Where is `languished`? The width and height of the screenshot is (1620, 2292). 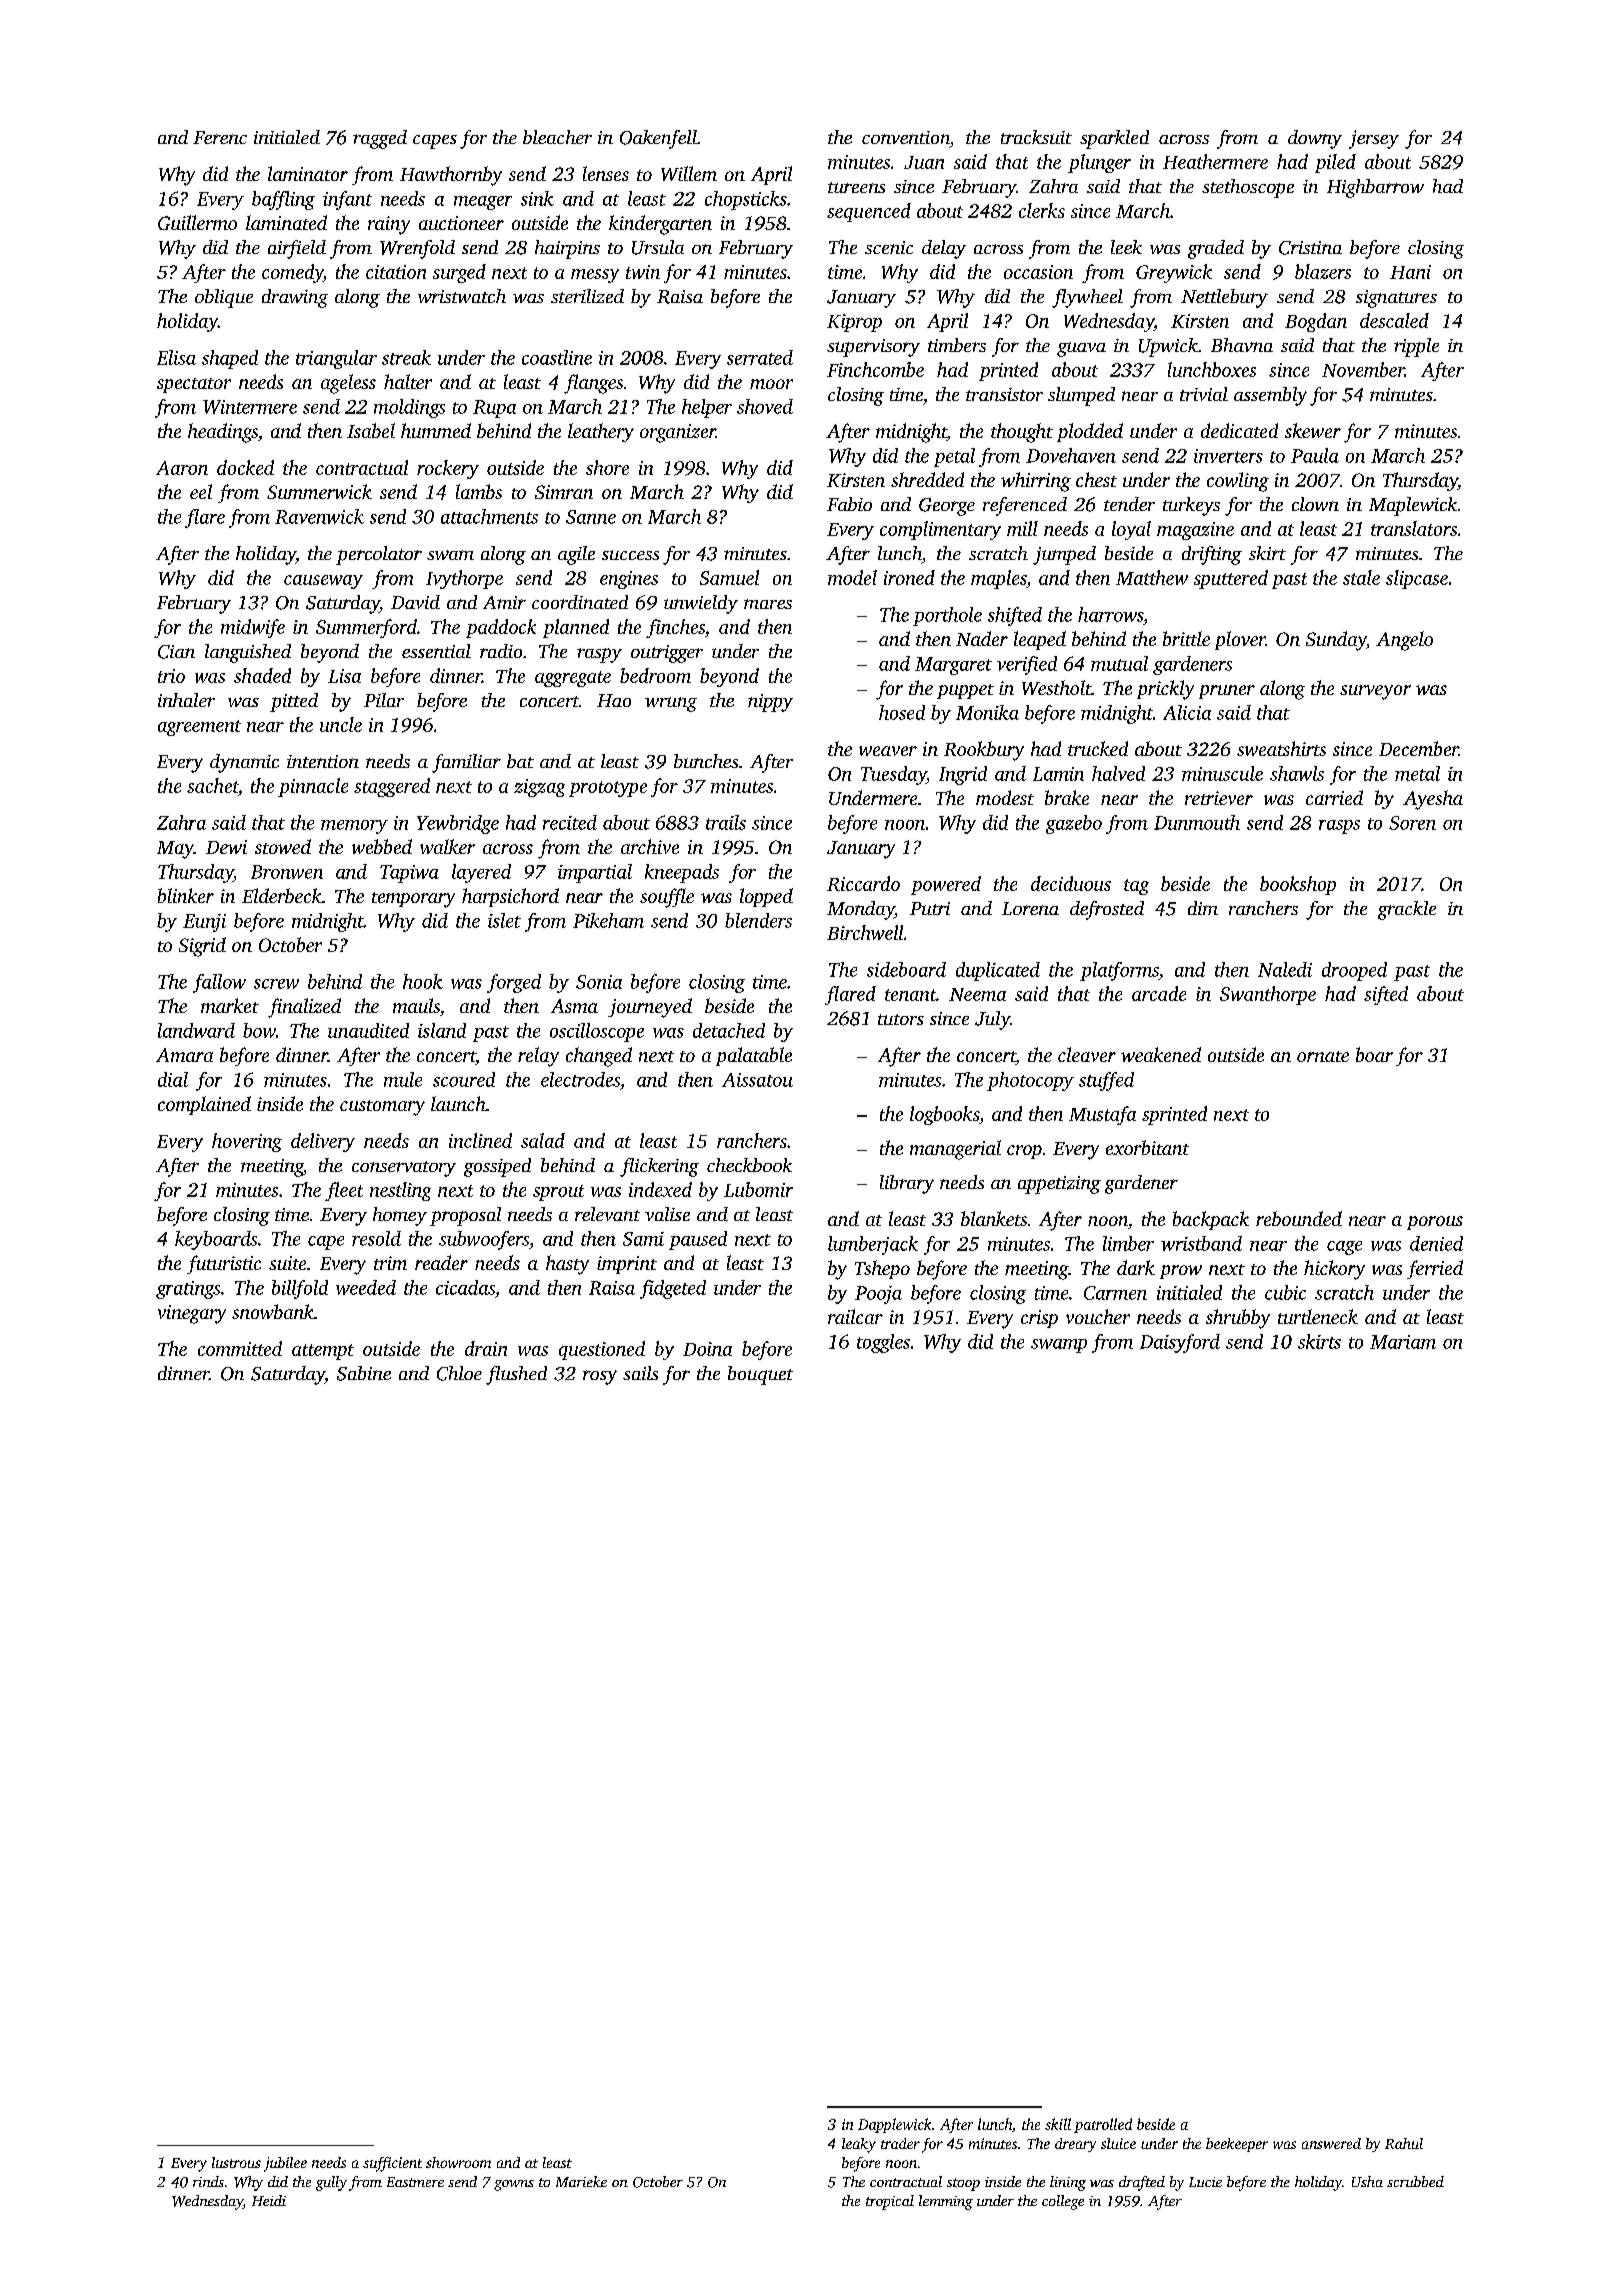
languished is located at coordinates (248, 653).
